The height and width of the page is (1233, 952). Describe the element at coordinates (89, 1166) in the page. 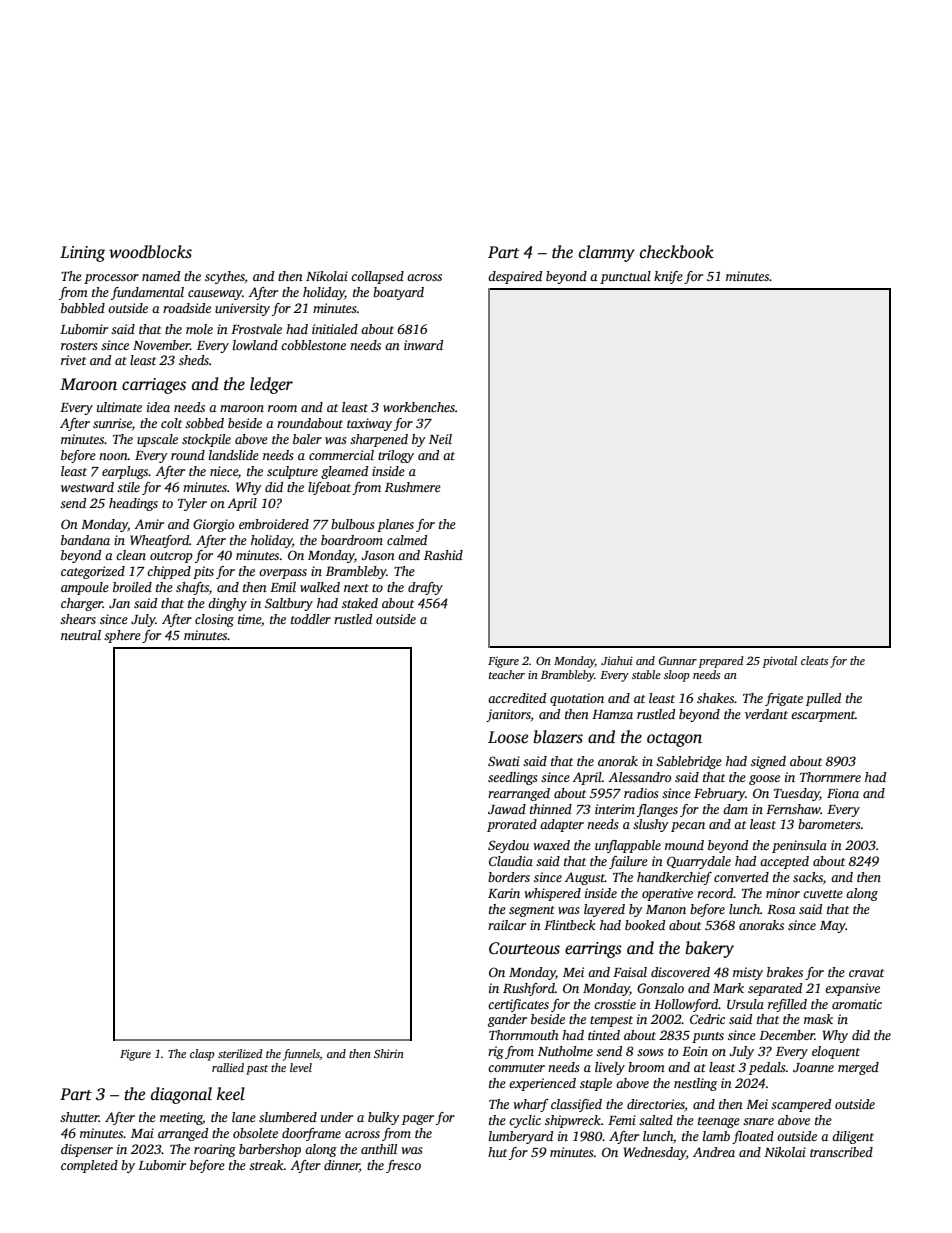

I see `completed` at that location.
